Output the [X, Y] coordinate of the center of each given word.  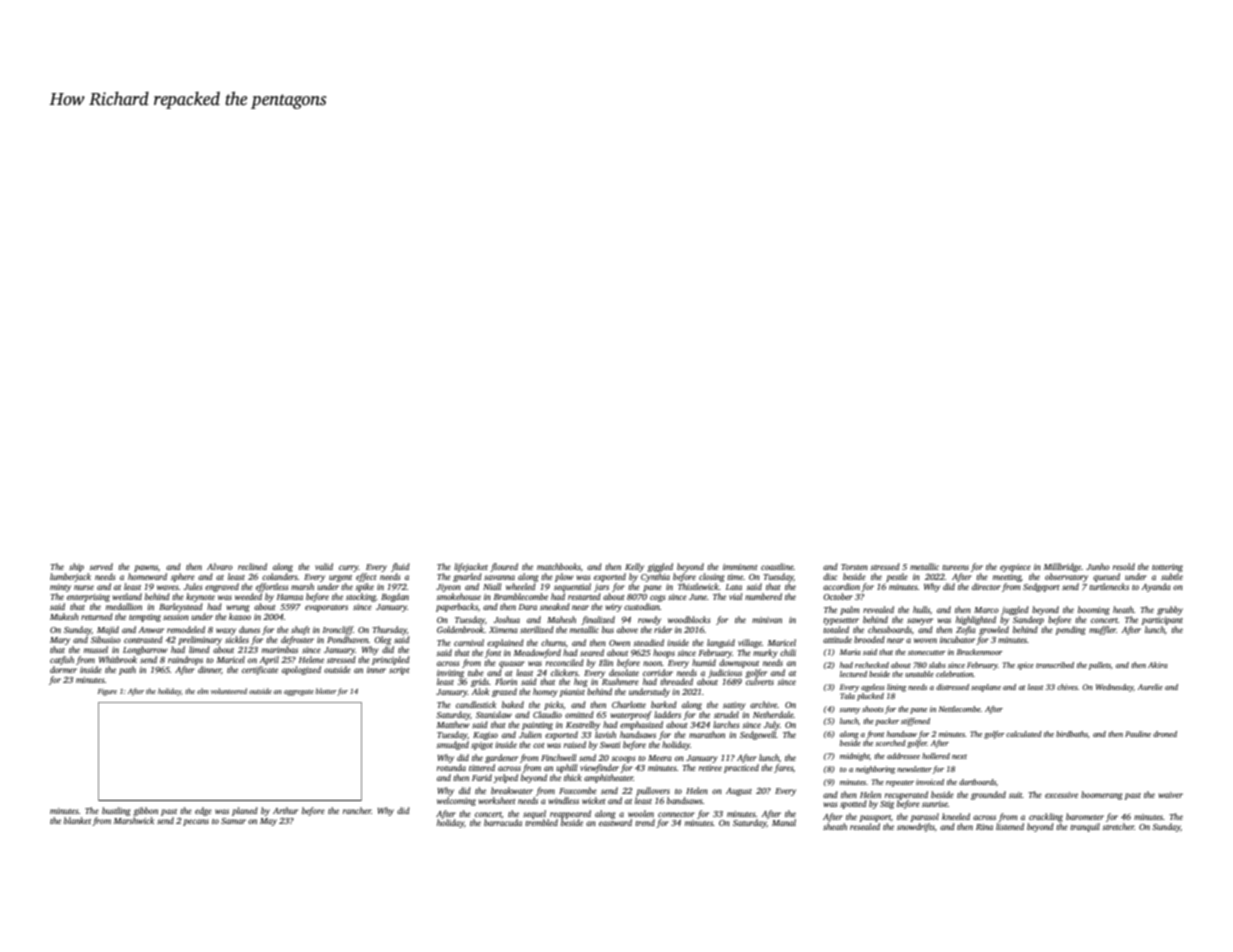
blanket [77, 820]
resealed [865, 826]
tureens [955, 567]
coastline [777, 566]
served [101, 566]
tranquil [1085, 827]
